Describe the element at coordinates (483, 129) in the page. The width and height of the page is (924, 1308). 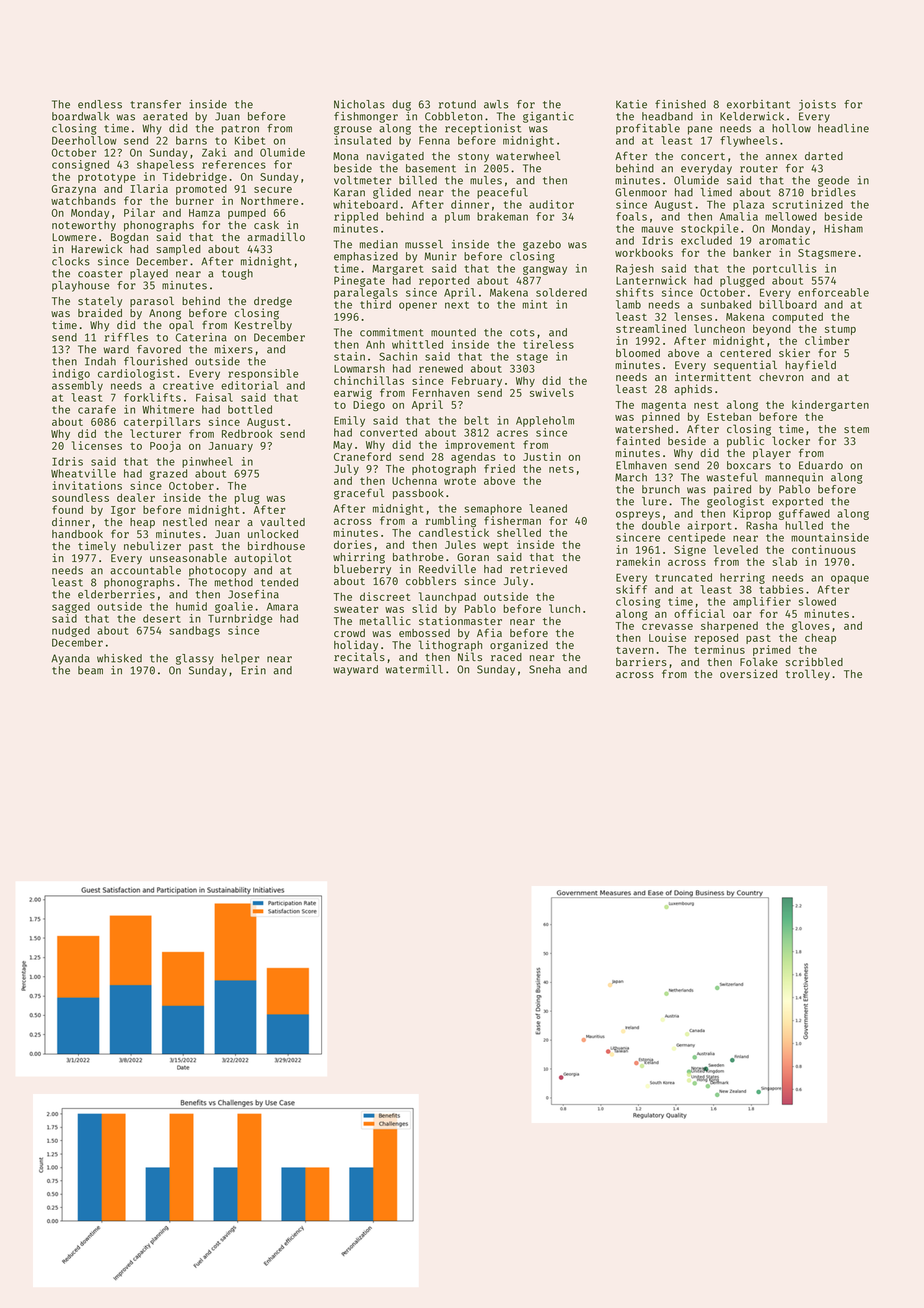
I see `receptionist` at that location.
